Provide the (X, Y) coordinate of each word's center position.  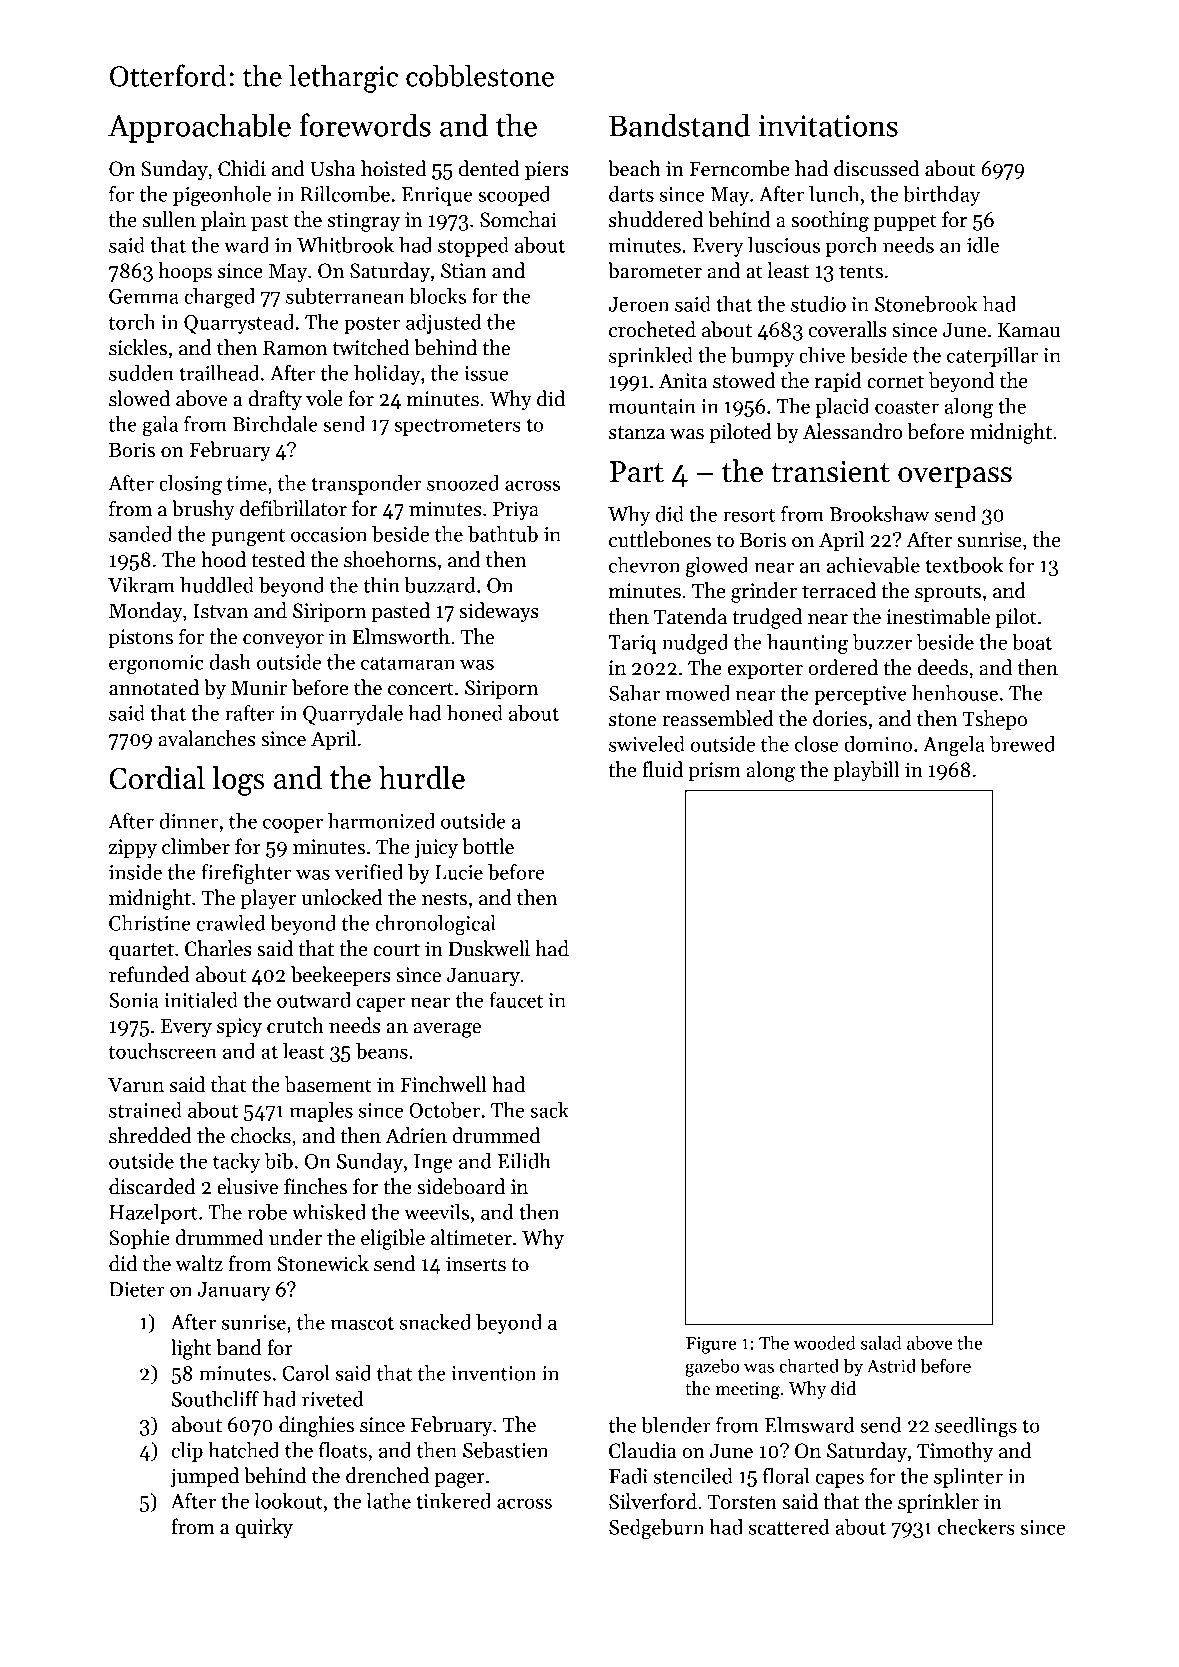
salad (881, 1342)
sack (549, 1110)
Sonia (134, 1000)
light (191, 1349)
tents (861, 272)
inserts (476, 1264)
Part (637, 472)
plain (223, 221)
